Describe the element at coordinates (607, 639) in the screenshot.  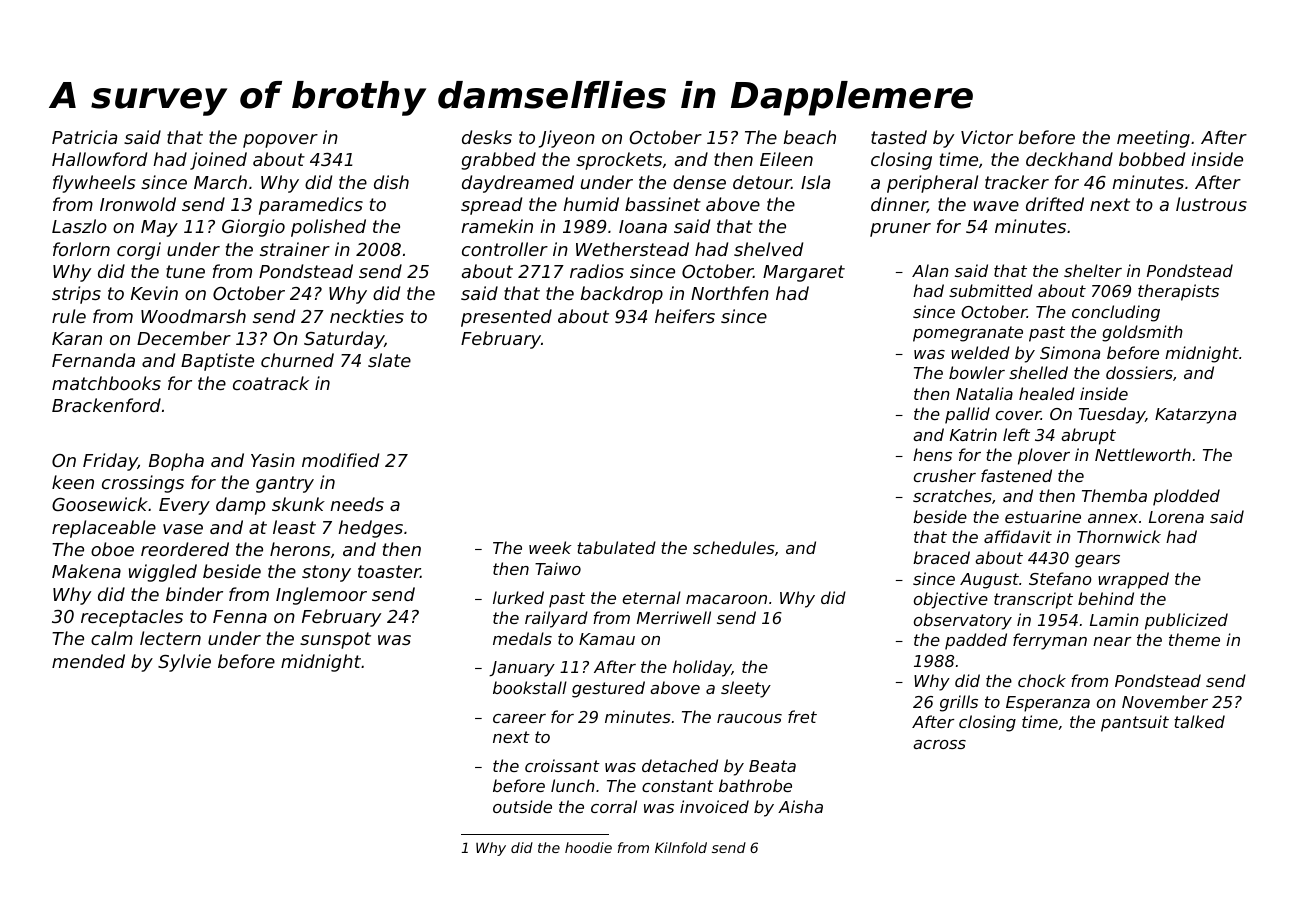
I see `Kamau` at that location.
